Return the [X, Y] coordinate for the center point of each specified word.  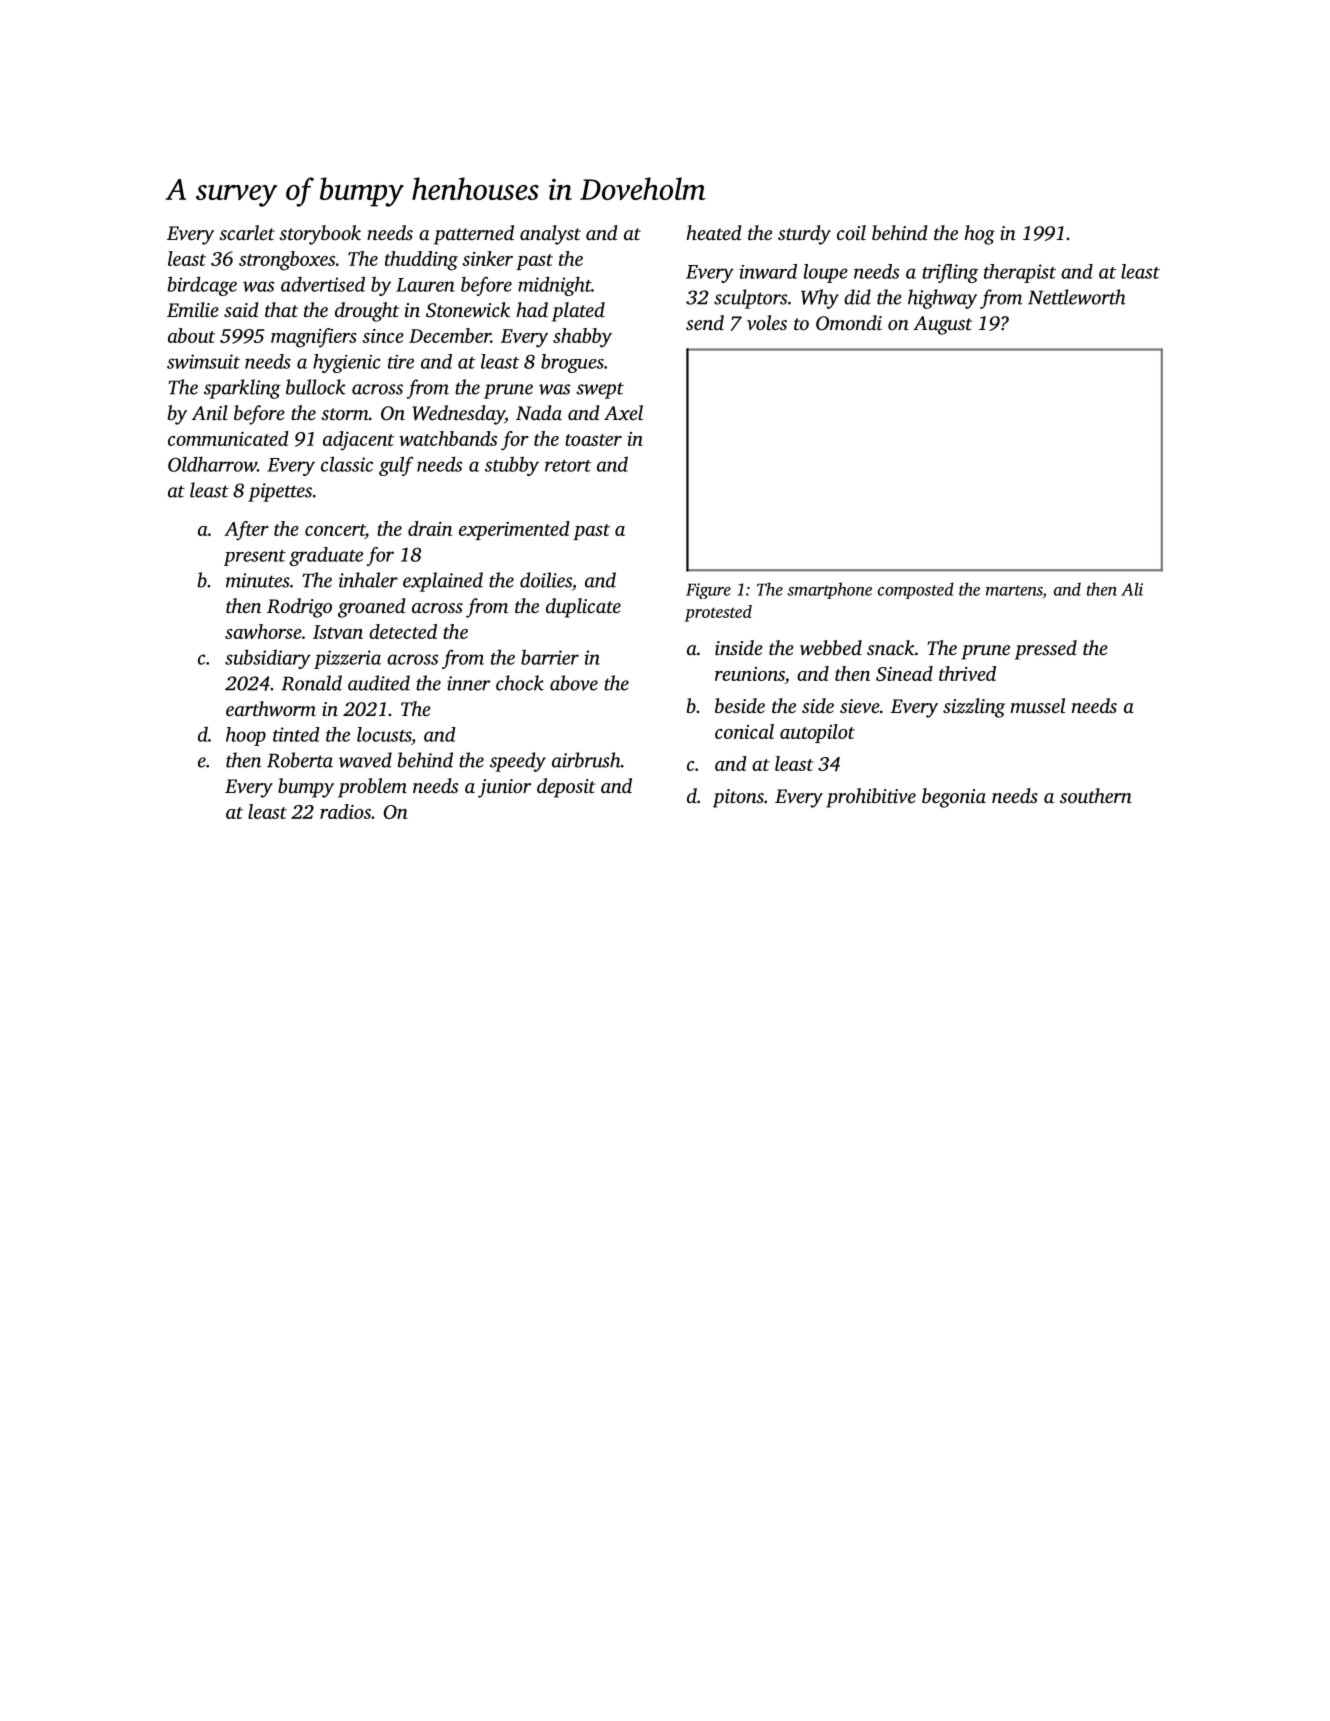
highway [942, 299]
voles [767, 322]
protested [718, 613]
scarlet [247, 232]
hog [979, 235]
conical [744, 731]
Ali [1132, 589]
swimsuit [203, 361]
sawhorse [263, 631]
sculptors [750, 299]
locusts [384, 734]
